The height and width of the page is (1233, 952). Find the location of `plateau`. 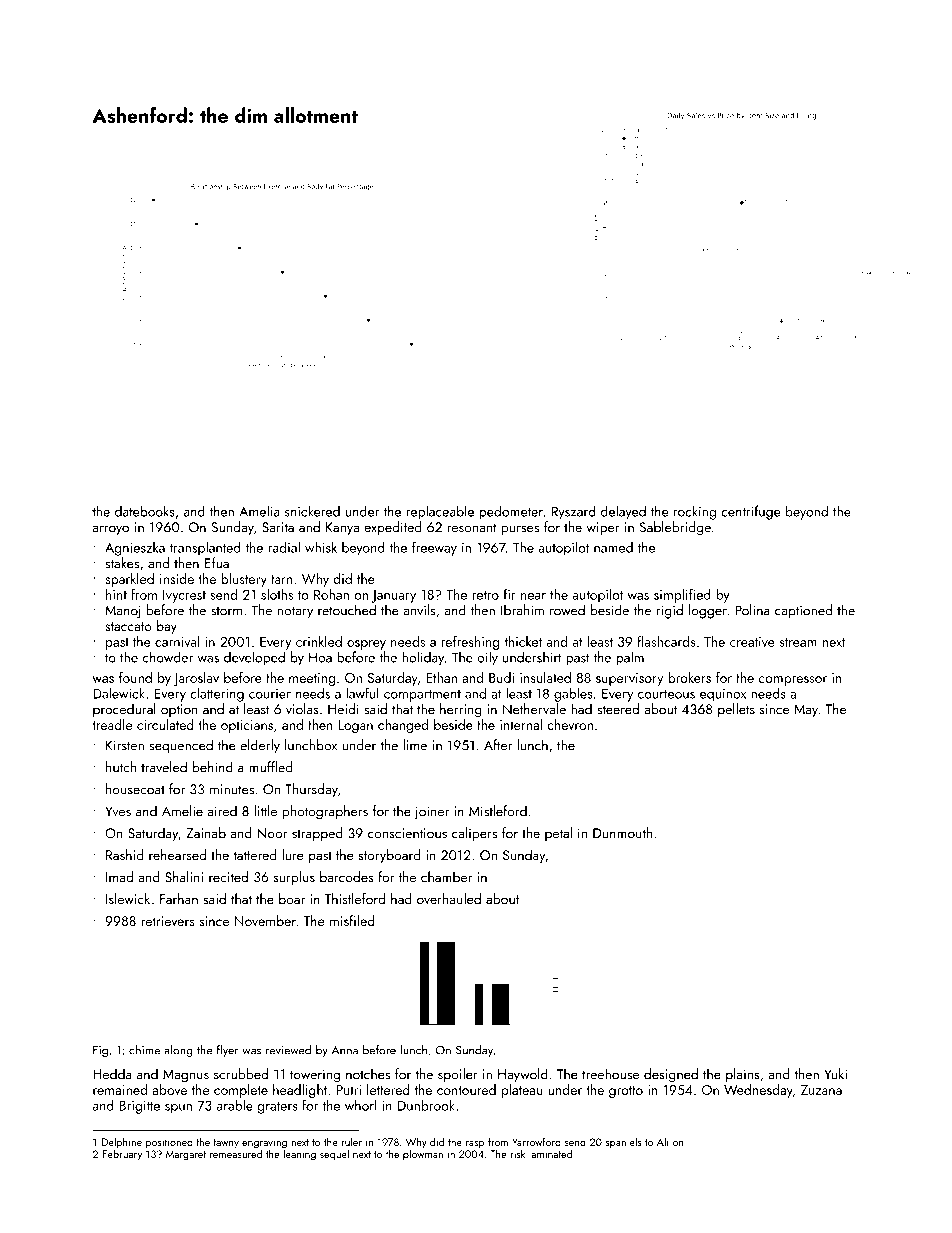

plateau is located at coordinates (522, 1091).
